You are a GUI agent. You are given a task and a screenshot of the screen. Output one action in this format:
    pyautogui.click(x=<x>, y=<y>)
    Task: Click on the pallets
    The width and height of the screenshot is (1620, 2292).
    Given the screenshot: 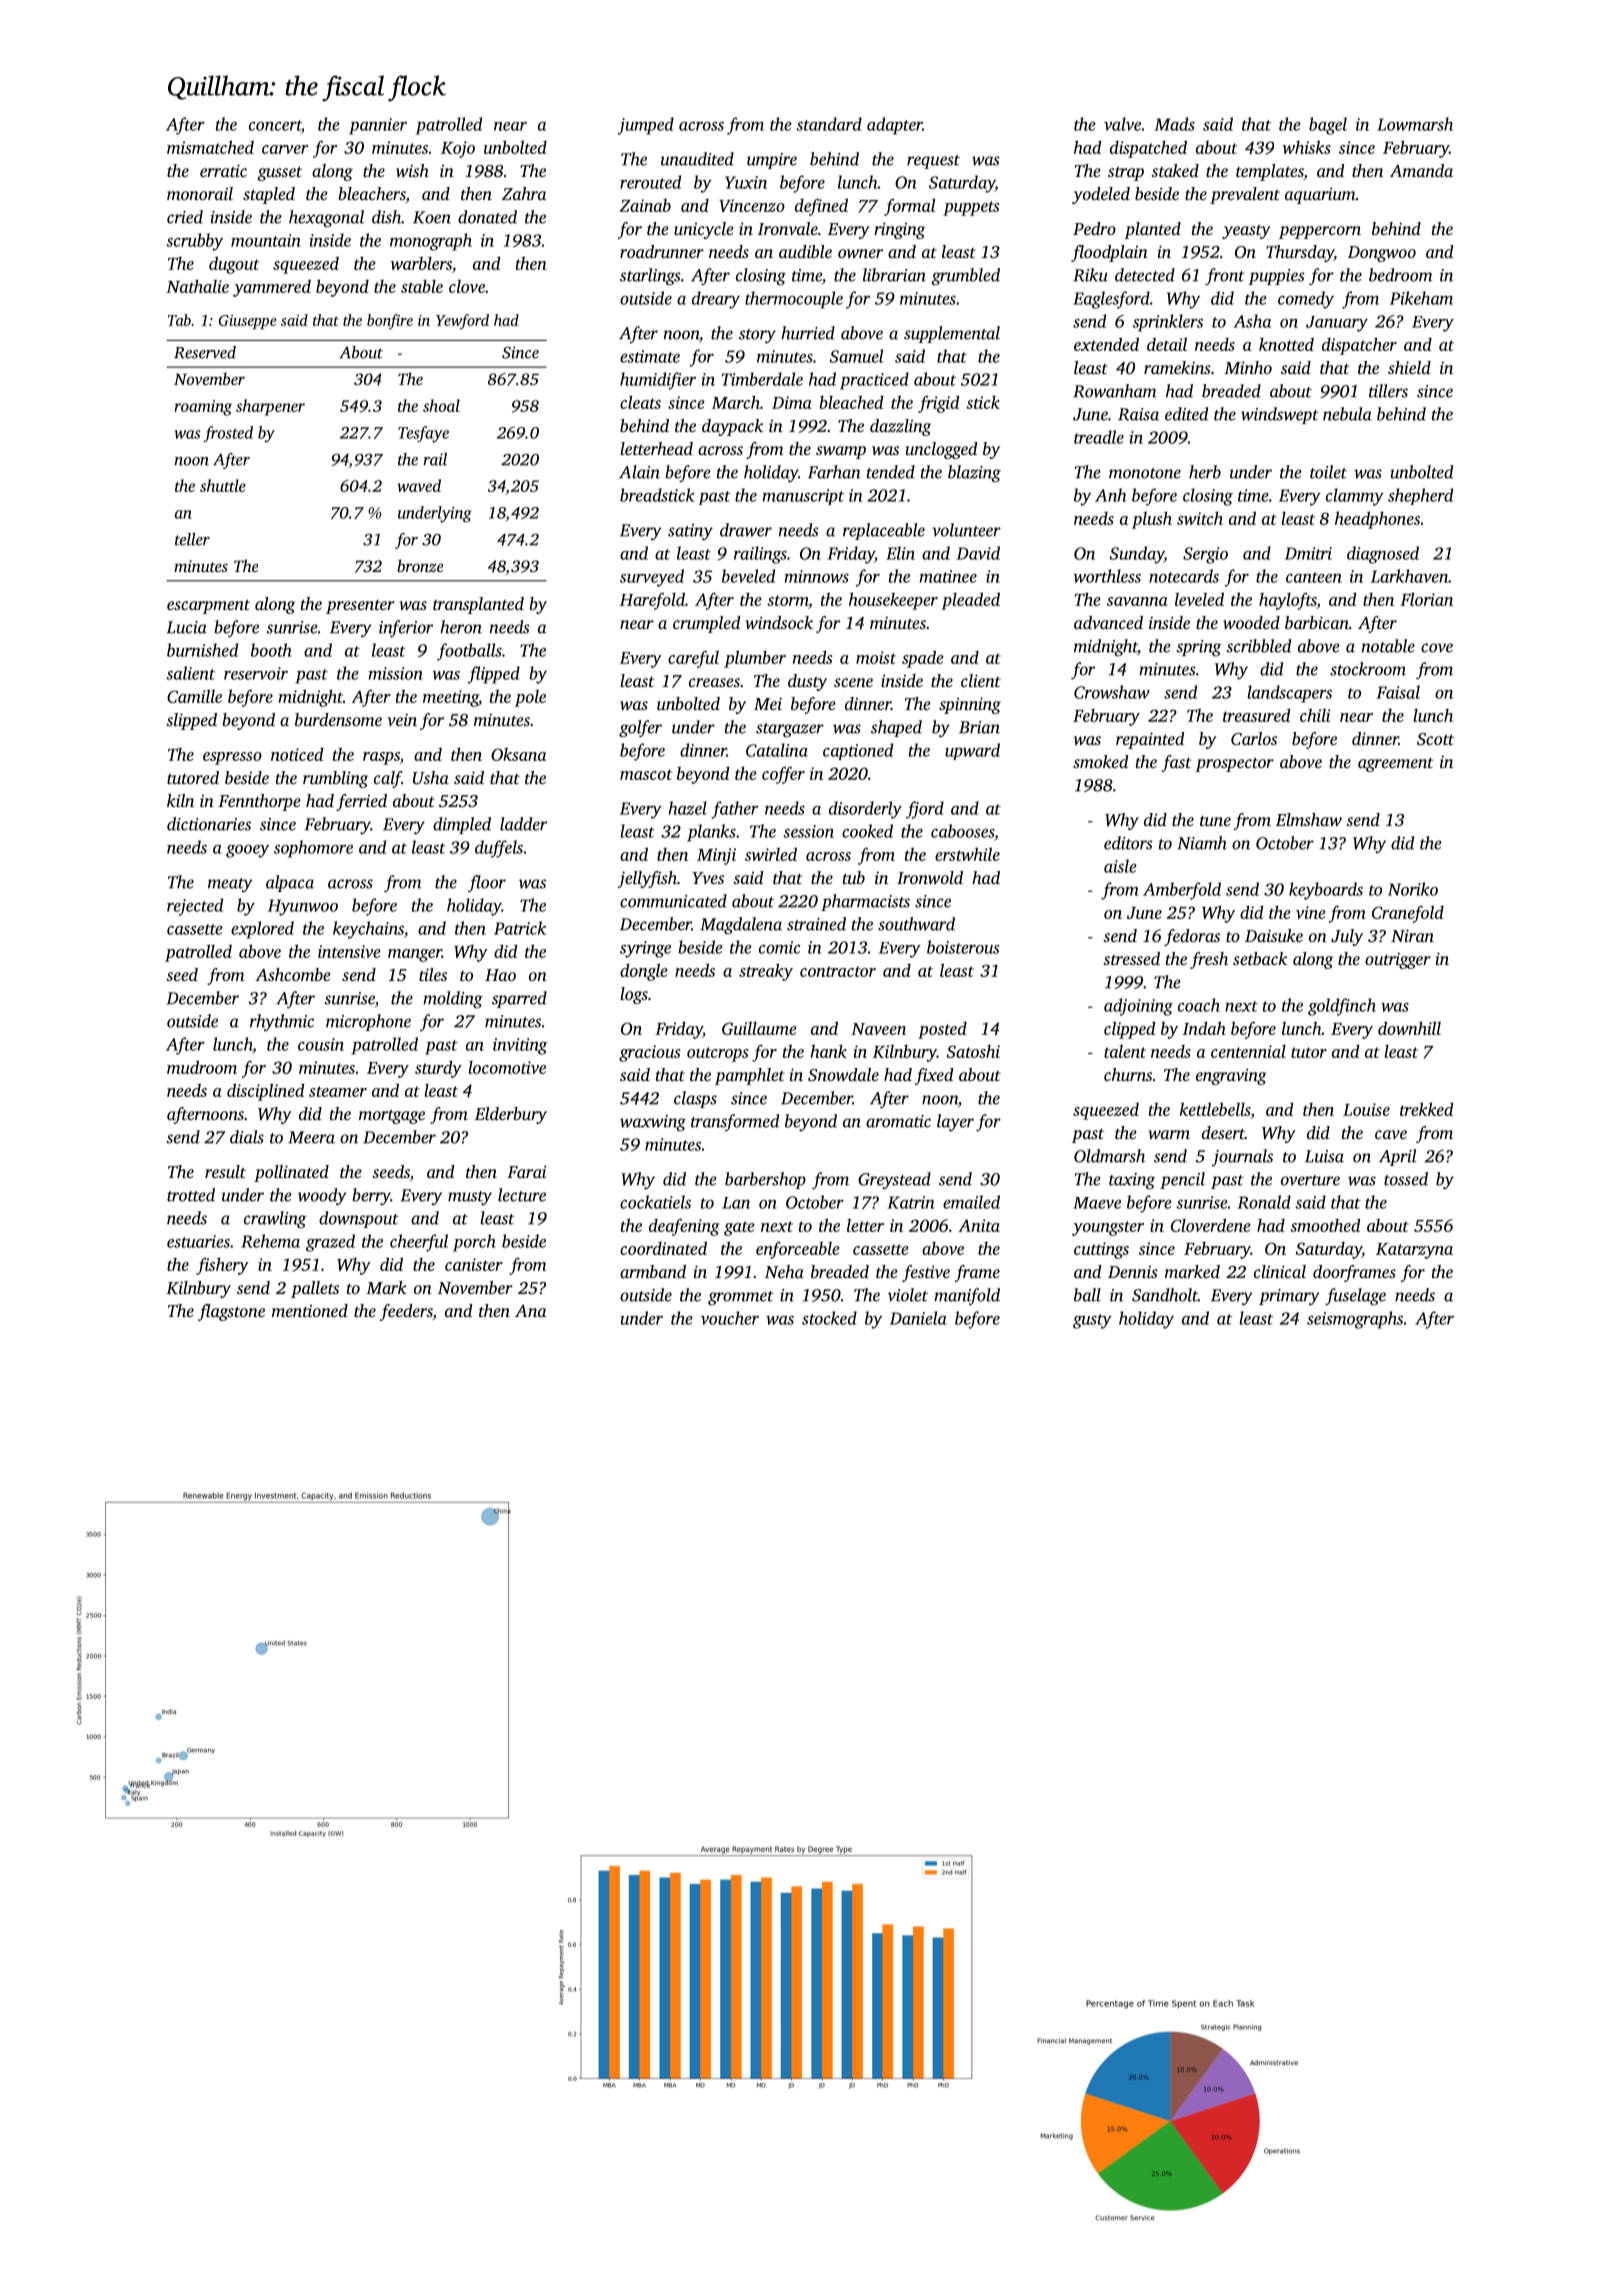 What is the action you would take?
    pyautogui.click(x=315, y=1289)
